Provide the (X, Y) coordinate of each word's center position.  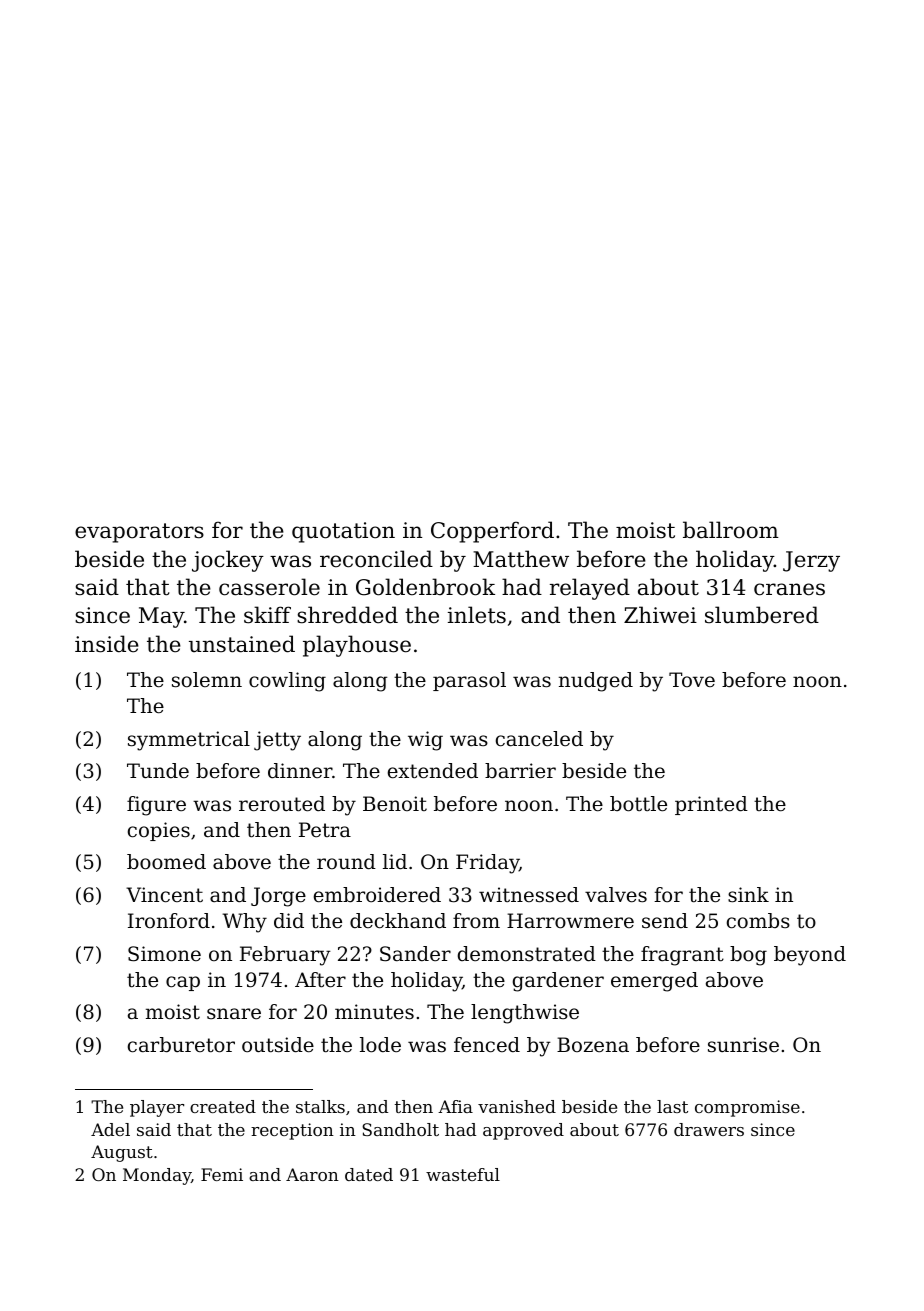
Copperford (492, 532)
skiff (267, 615)
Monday (157, 1176)
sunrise (743, 1045)
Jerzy (811, 561)
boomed (166, 862)
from (476, 921)
